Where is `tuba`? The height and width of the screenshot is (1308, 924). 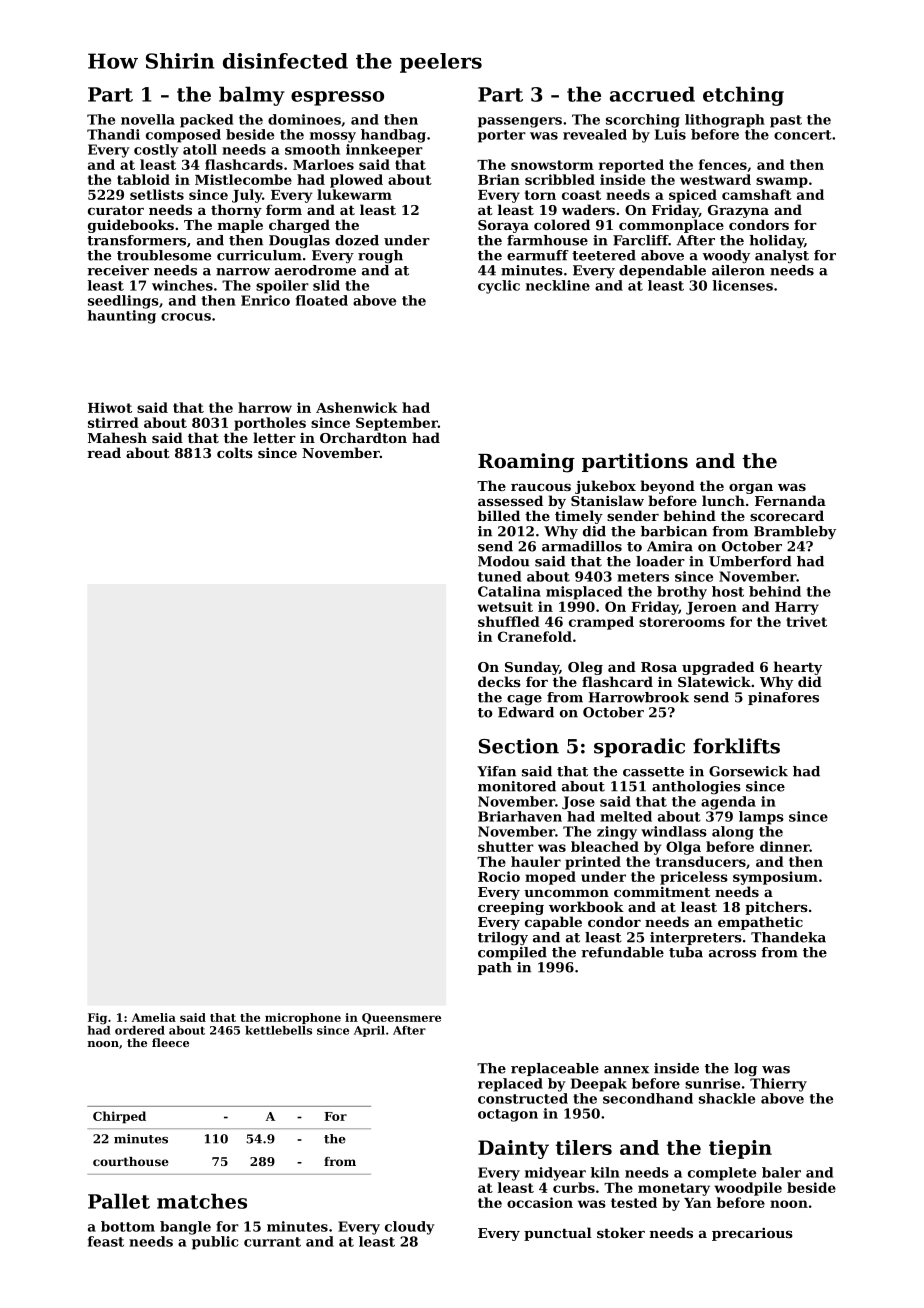 tuba is located at coordinates (686, 952).
